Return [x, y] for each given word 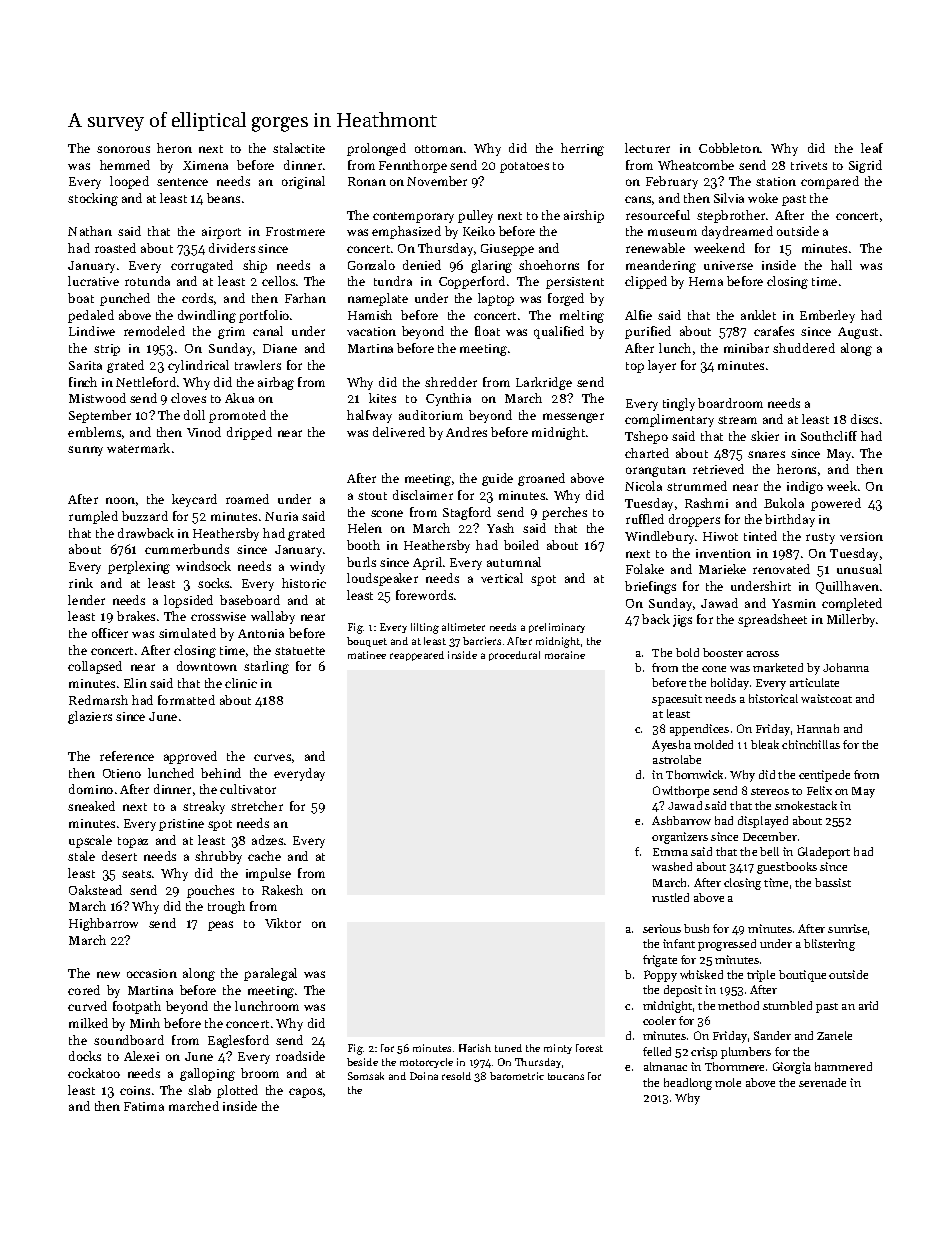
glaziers [90, 717]
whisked [701, 974]
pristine [181, 825]
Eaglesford [238, 1041]
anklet [758, 315]
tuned [508, 1048]
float [487, 331]
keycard [194, 500]
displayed [763, 822]
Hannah [818, 728]
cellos [278, 281]
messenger [573, 418]
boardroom [730, 403]
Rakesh [282, 890]
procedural [514, 656]
